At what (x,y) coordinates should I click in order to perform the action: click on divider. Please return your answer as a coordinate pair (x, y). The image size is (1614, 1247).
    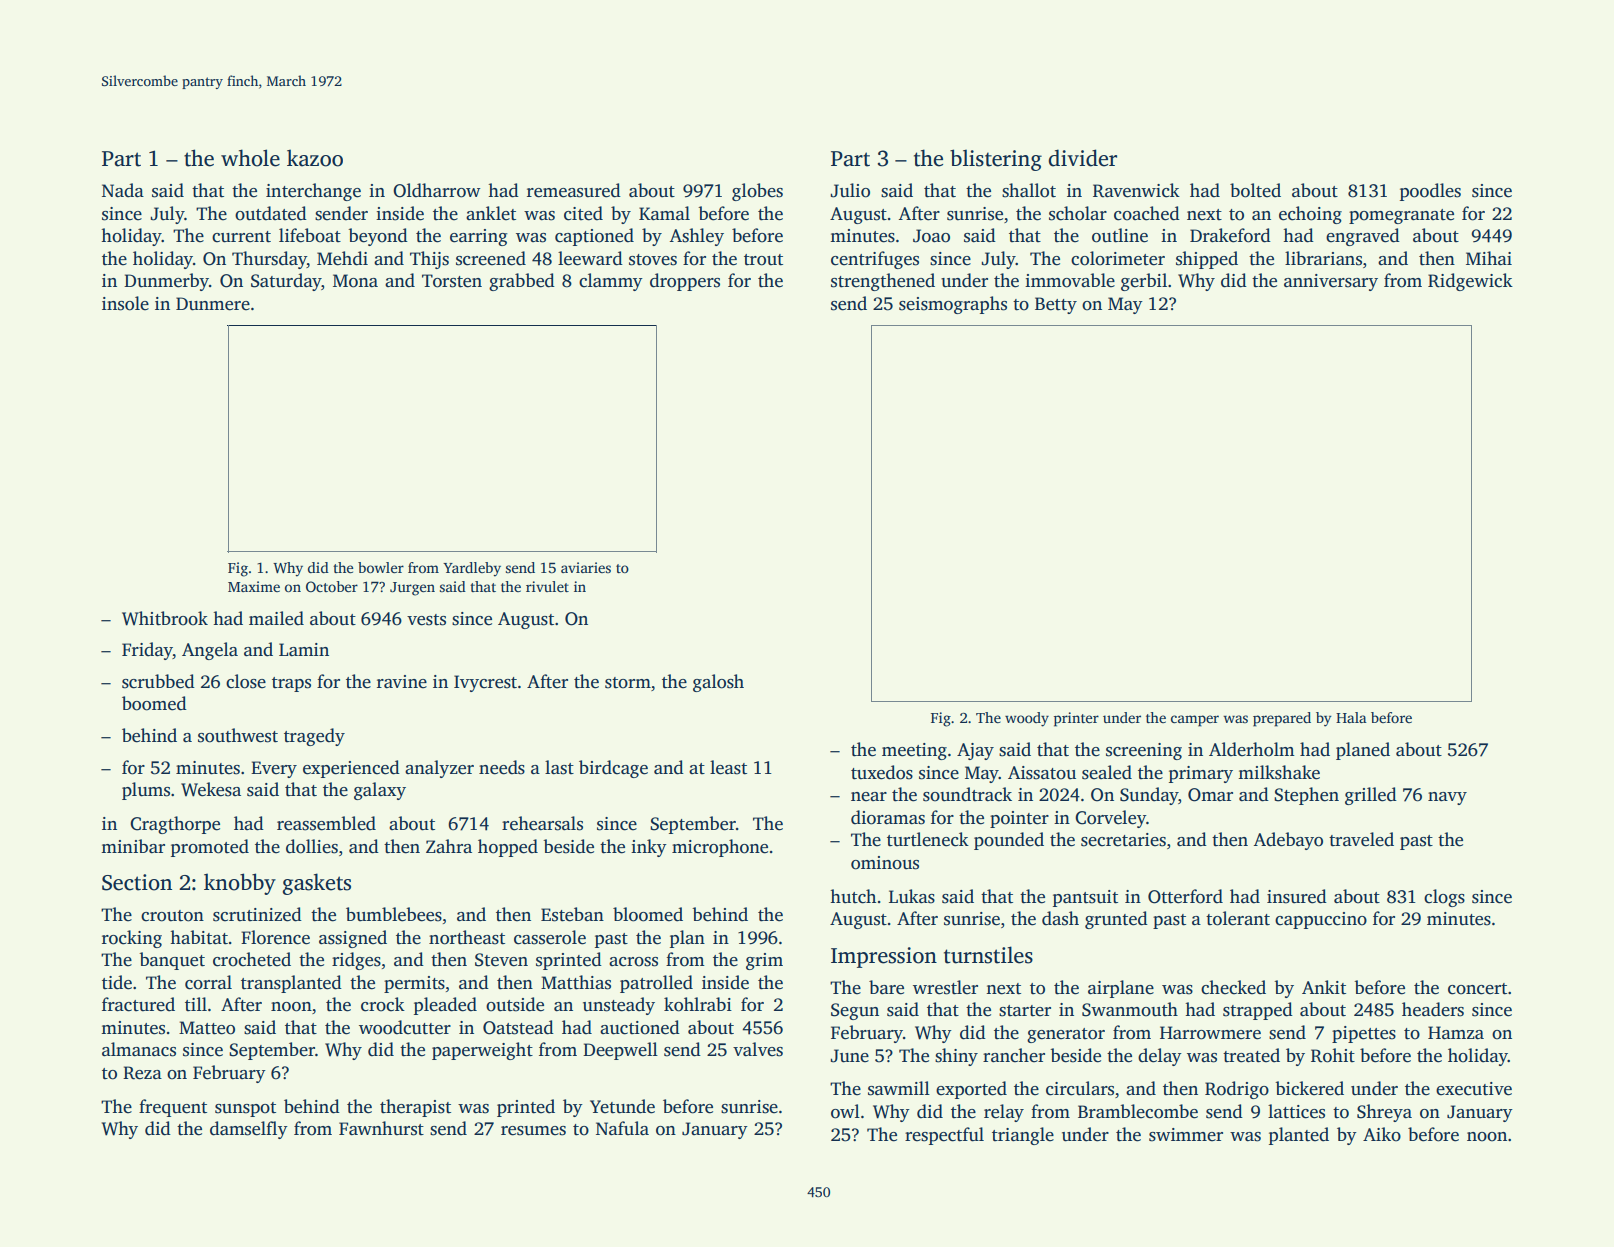
    Looking at the image, I should click on (1083, 158).
